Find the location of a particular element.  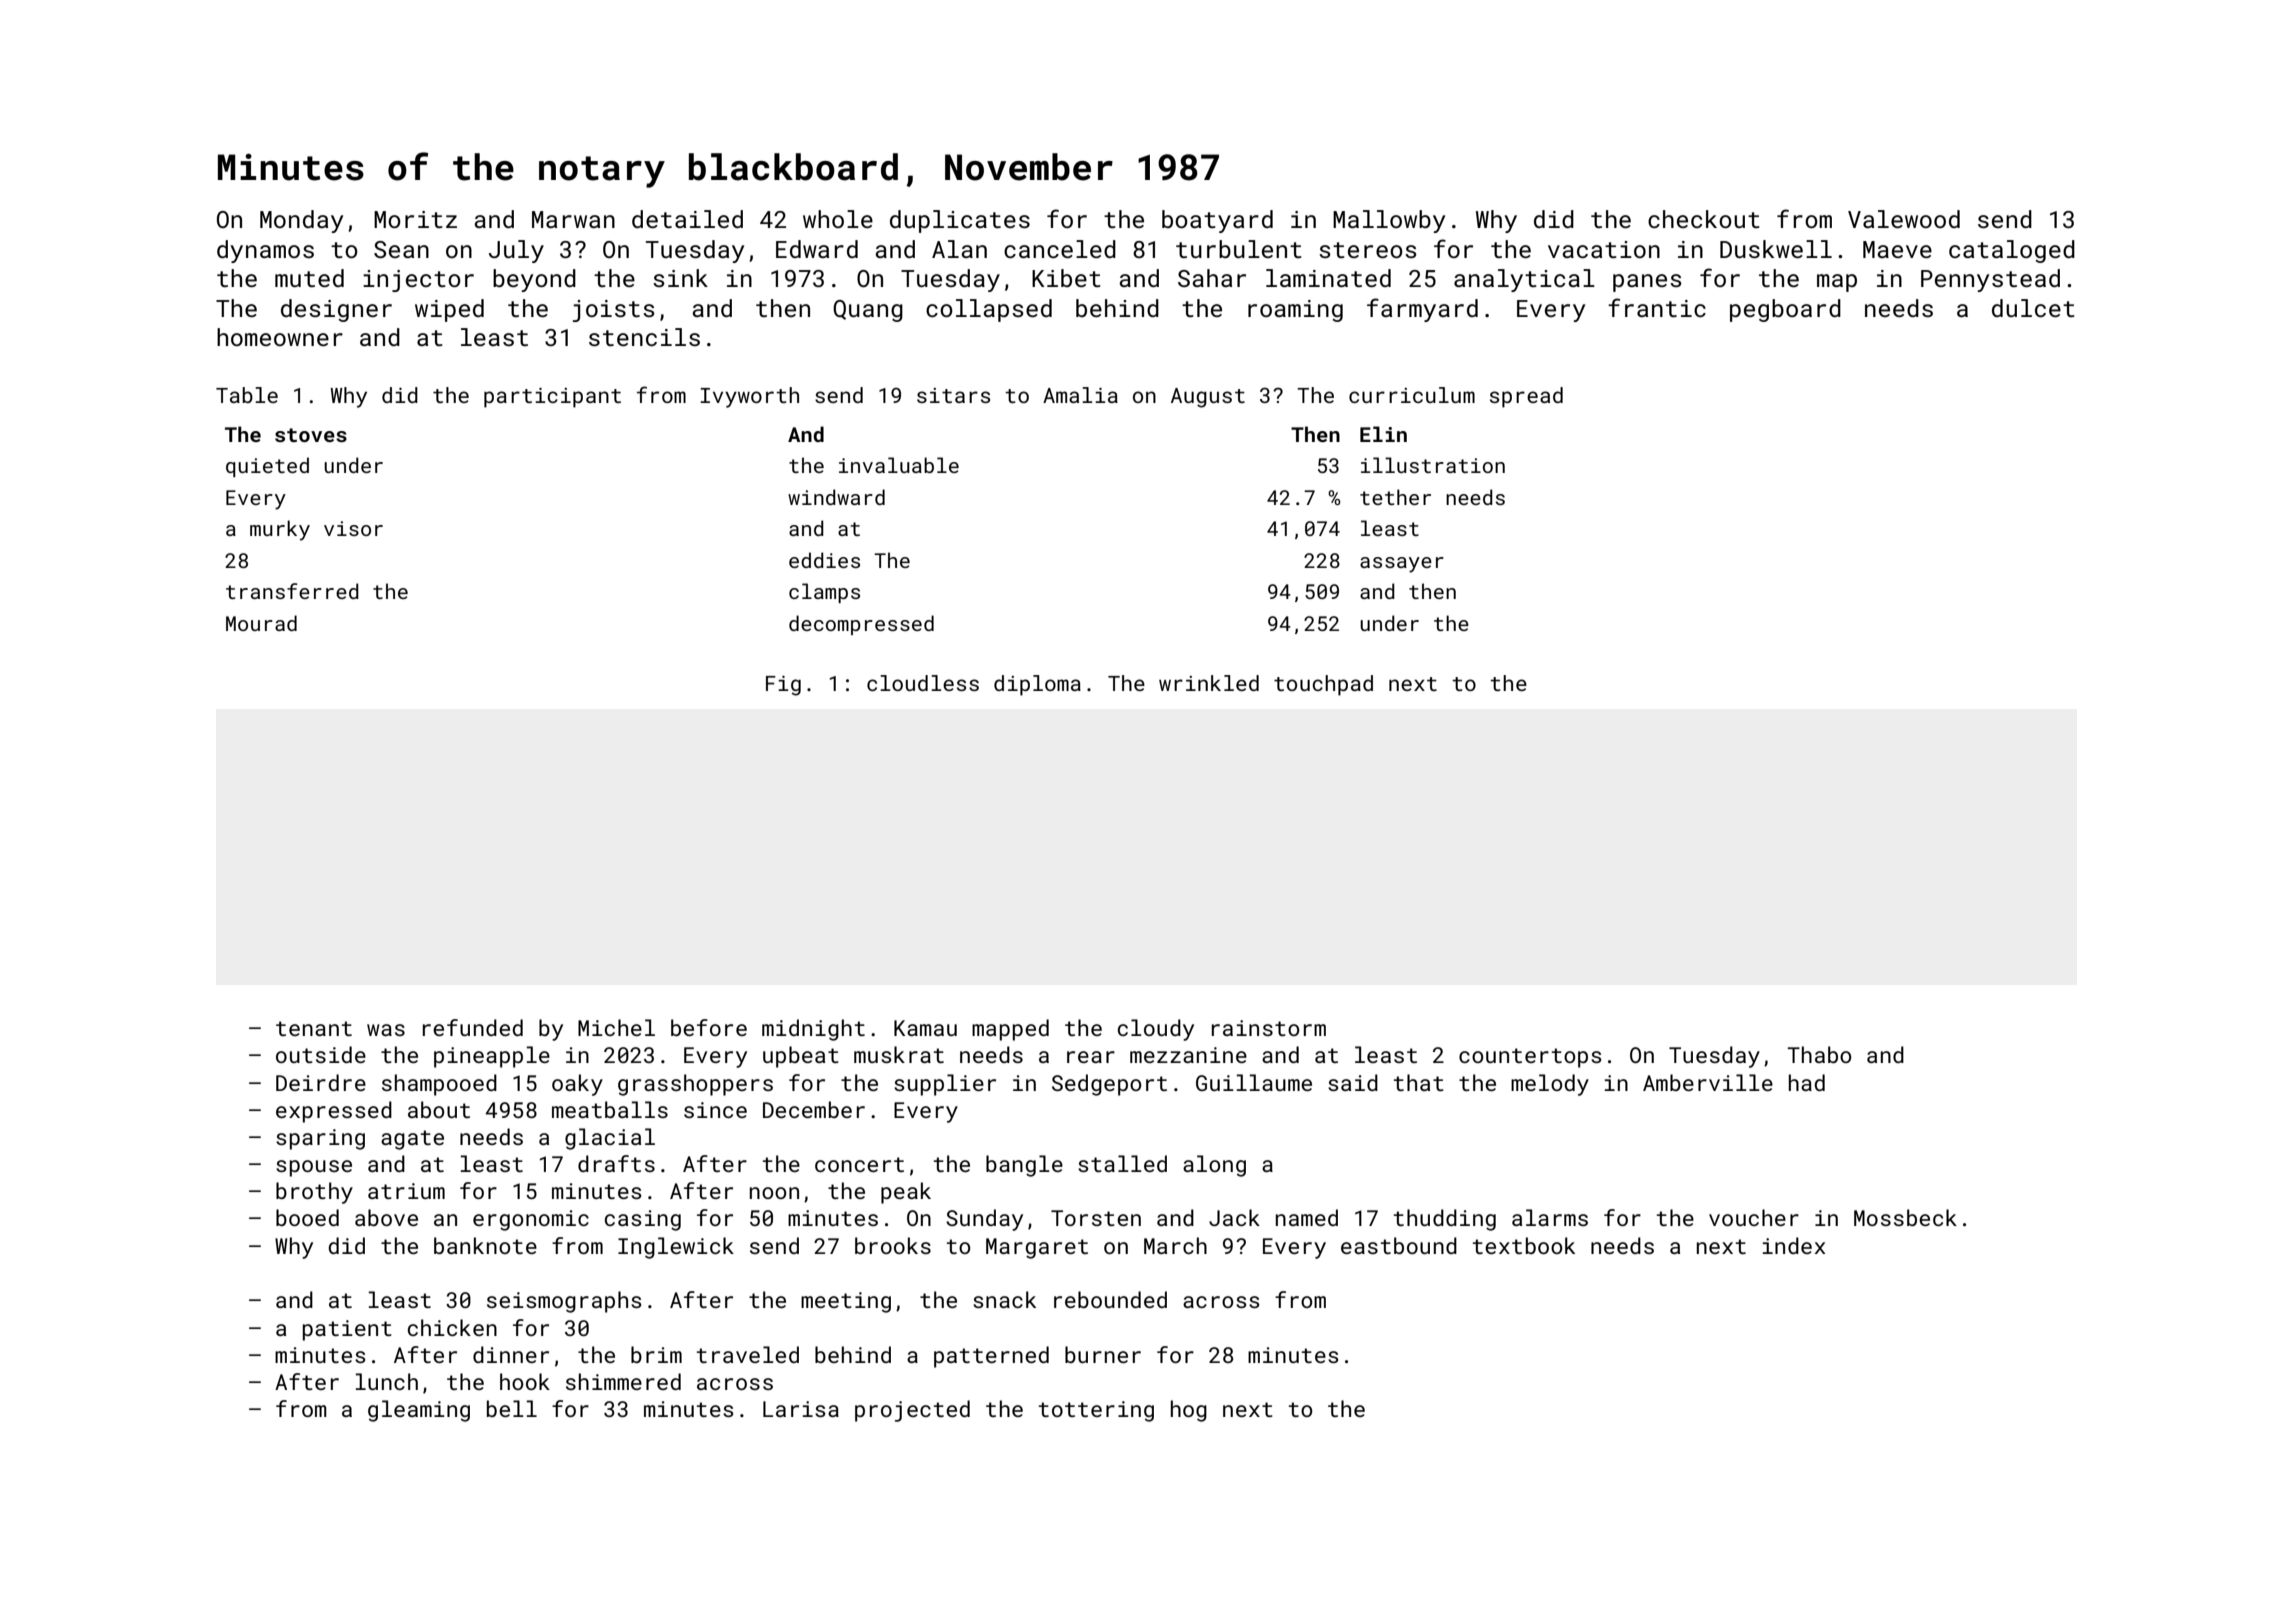

Amberville is located at coordinates (1708, 1082).
